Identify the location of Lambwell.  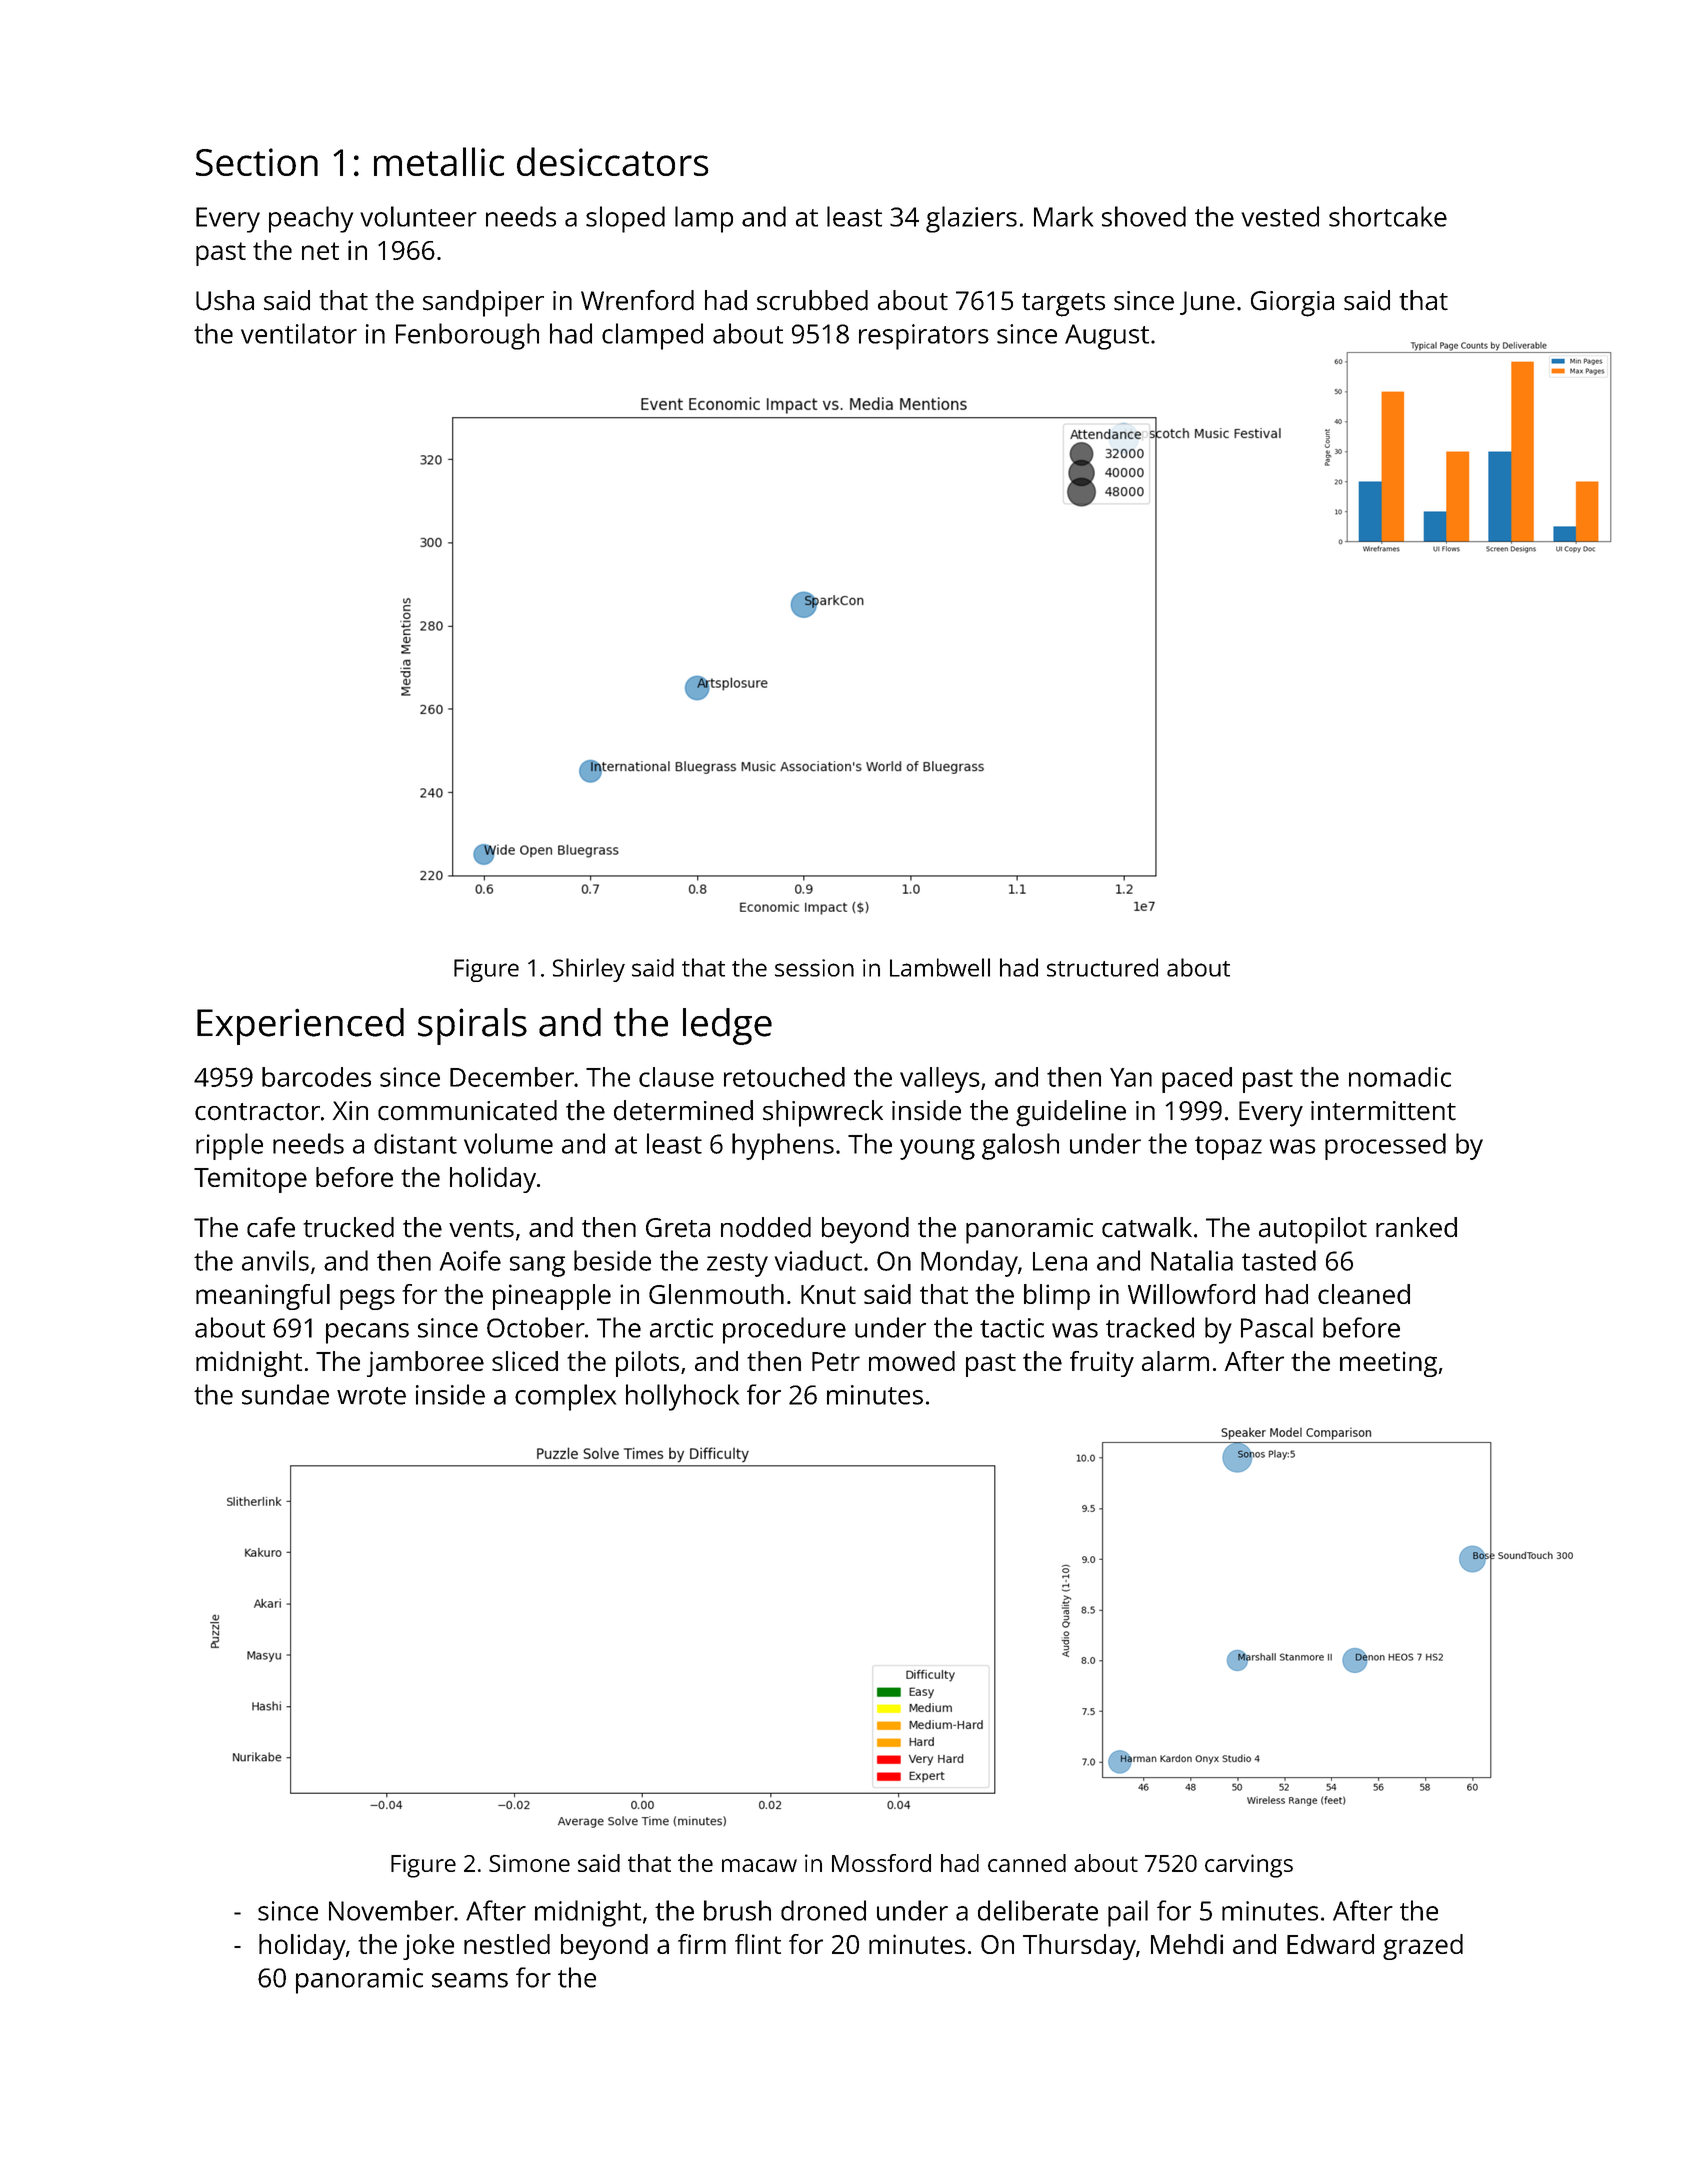
(940, 967).
